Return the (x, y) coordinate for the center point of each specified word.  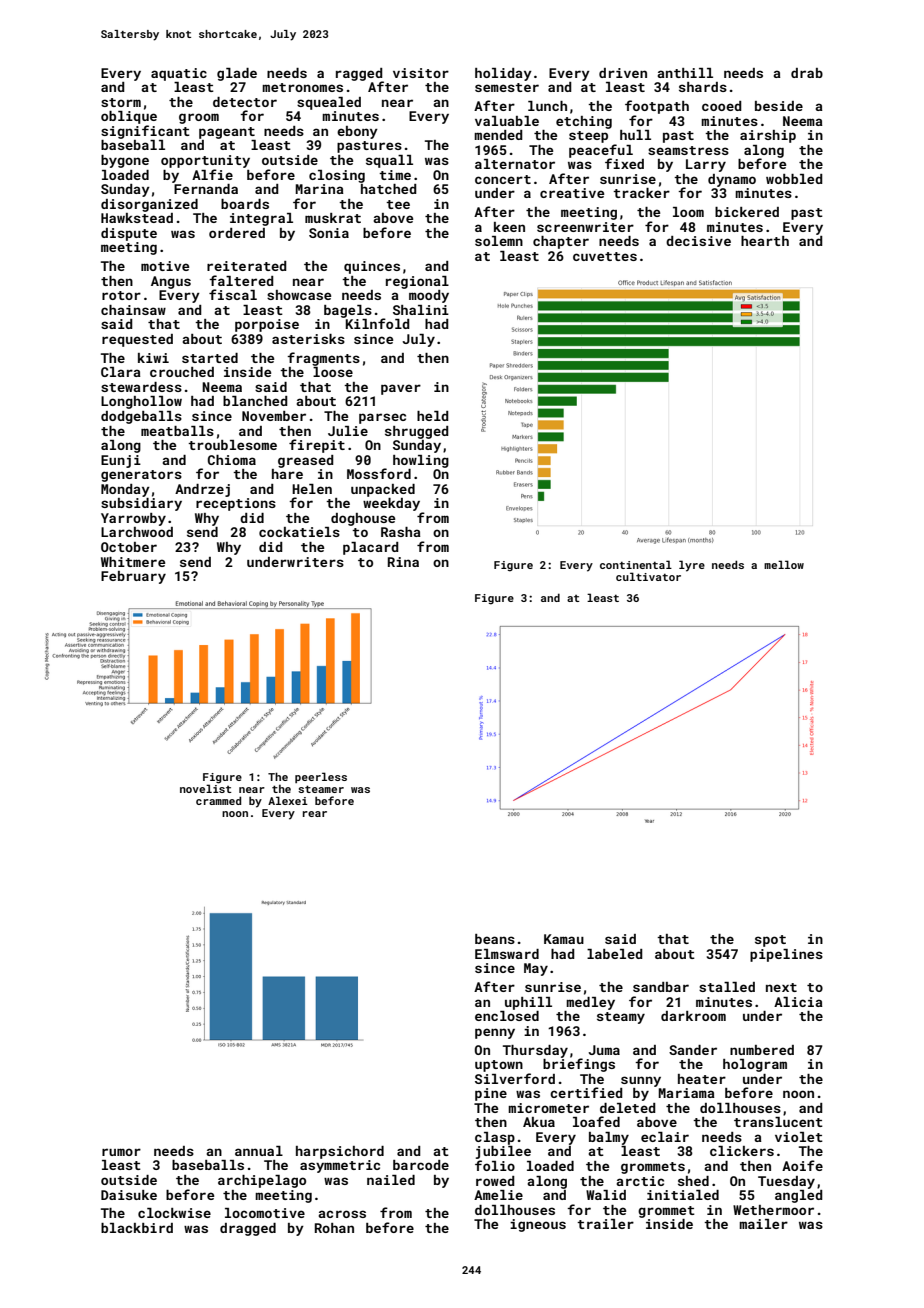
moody (429, 296)
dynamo (732, 180)
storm (121, 102)
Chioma (232, 460)
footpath (657, 107)
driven (623, 73)
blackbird (137, 1228)
